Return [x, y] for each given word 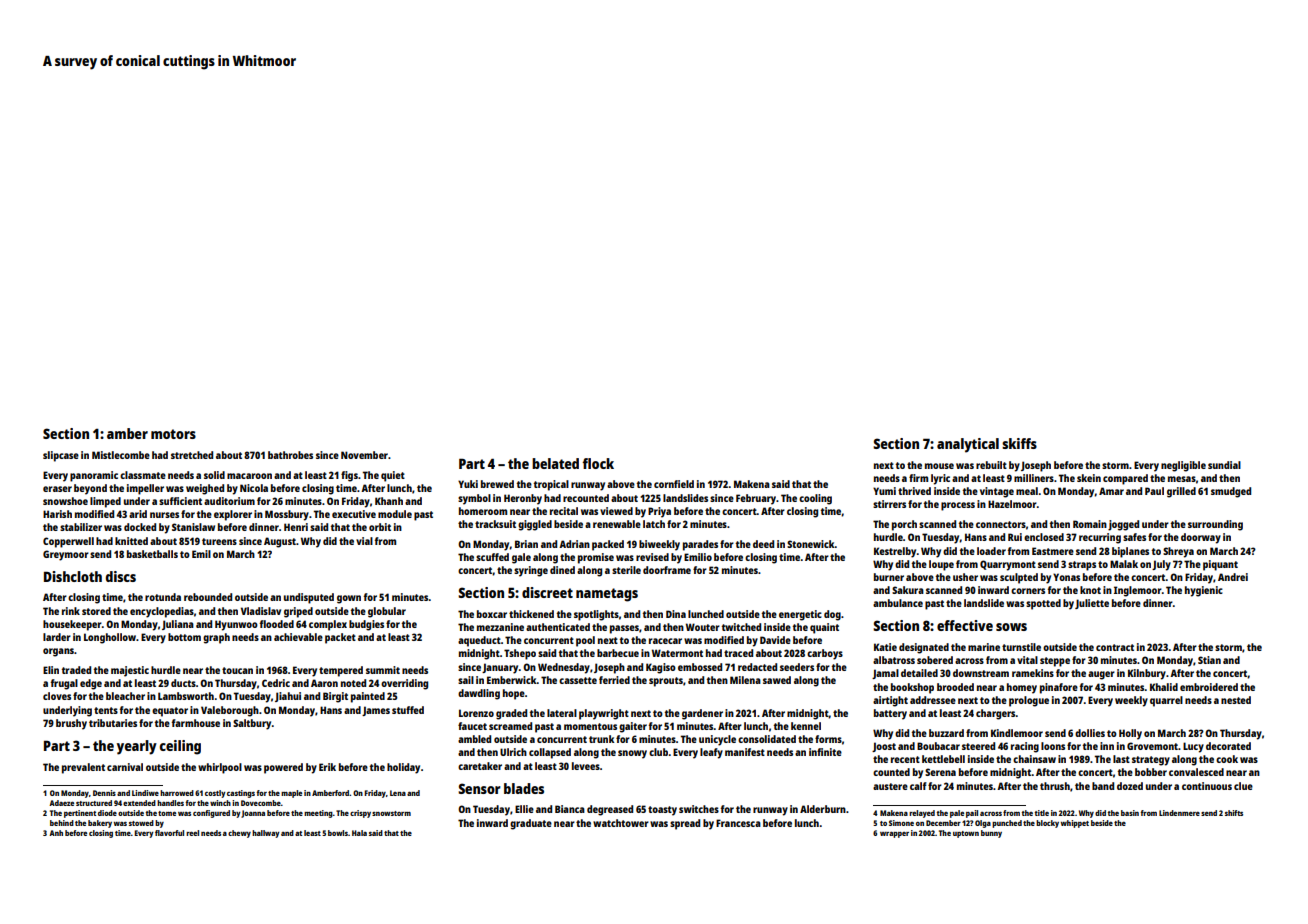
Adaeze [61, 803]
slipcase [61, 456]
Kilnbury [1147, 674]
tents [106, 710]
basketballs [152, 554]
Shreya [1178, 552]
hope [514, 694]
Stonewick [811, 544]
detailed [919, 673]
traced [738, 653]
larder [57, 637]
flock [598, 463]
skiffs [1019, 443]
